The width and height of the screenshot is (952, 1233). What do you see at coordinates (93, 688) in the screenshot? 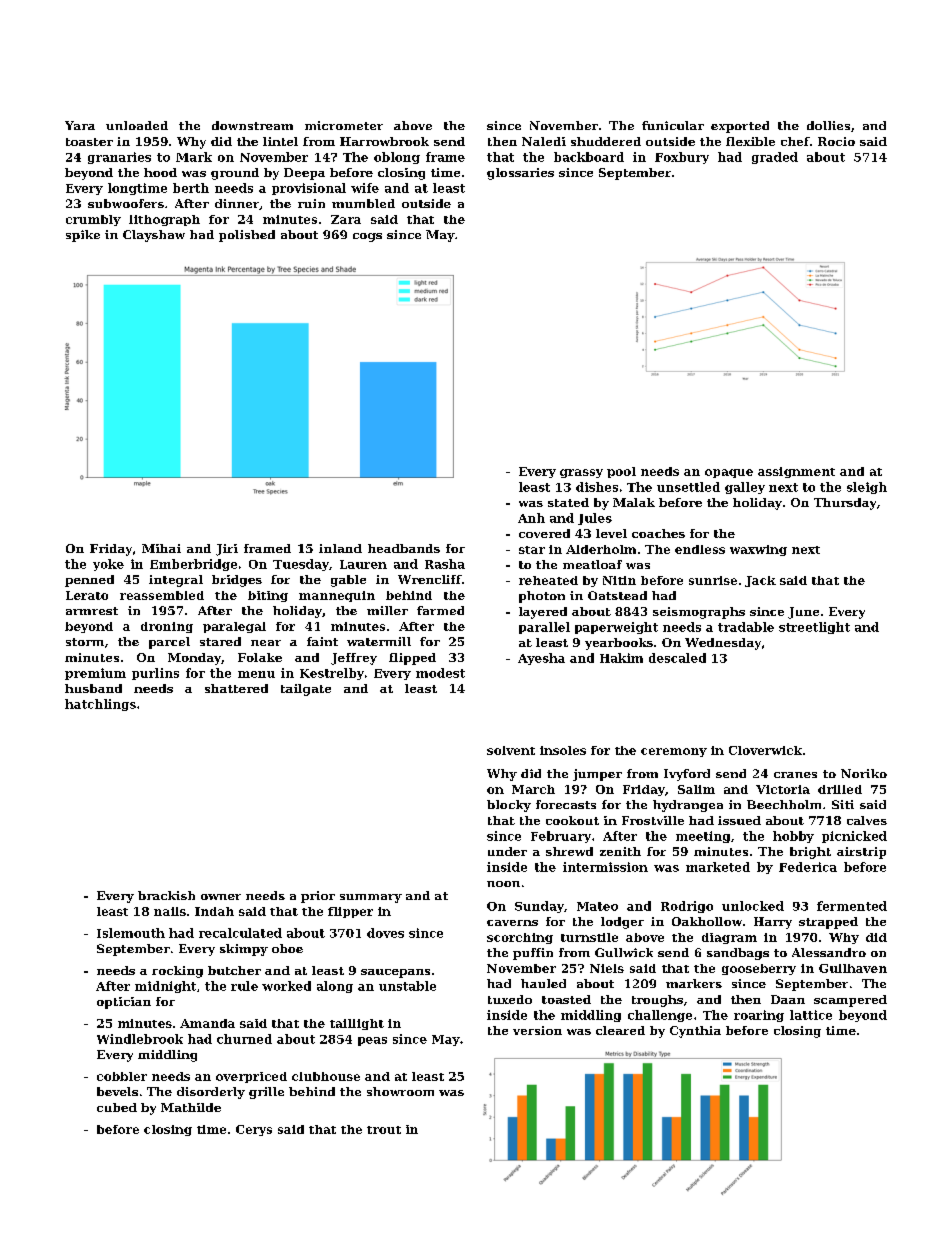
I see `husband` at bounding box center [93, 688].
